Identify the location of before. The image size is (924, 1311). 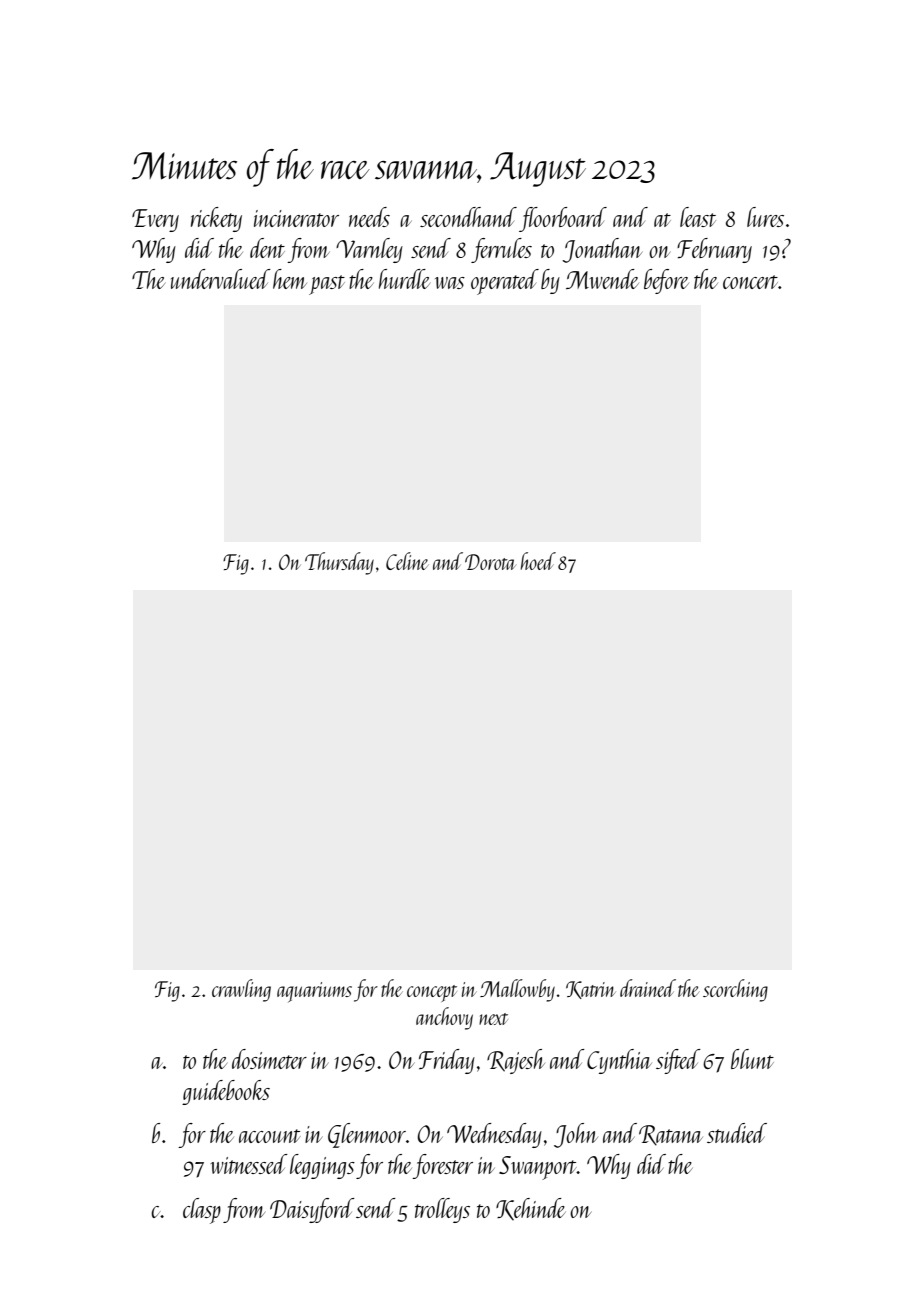
(666, 281).
